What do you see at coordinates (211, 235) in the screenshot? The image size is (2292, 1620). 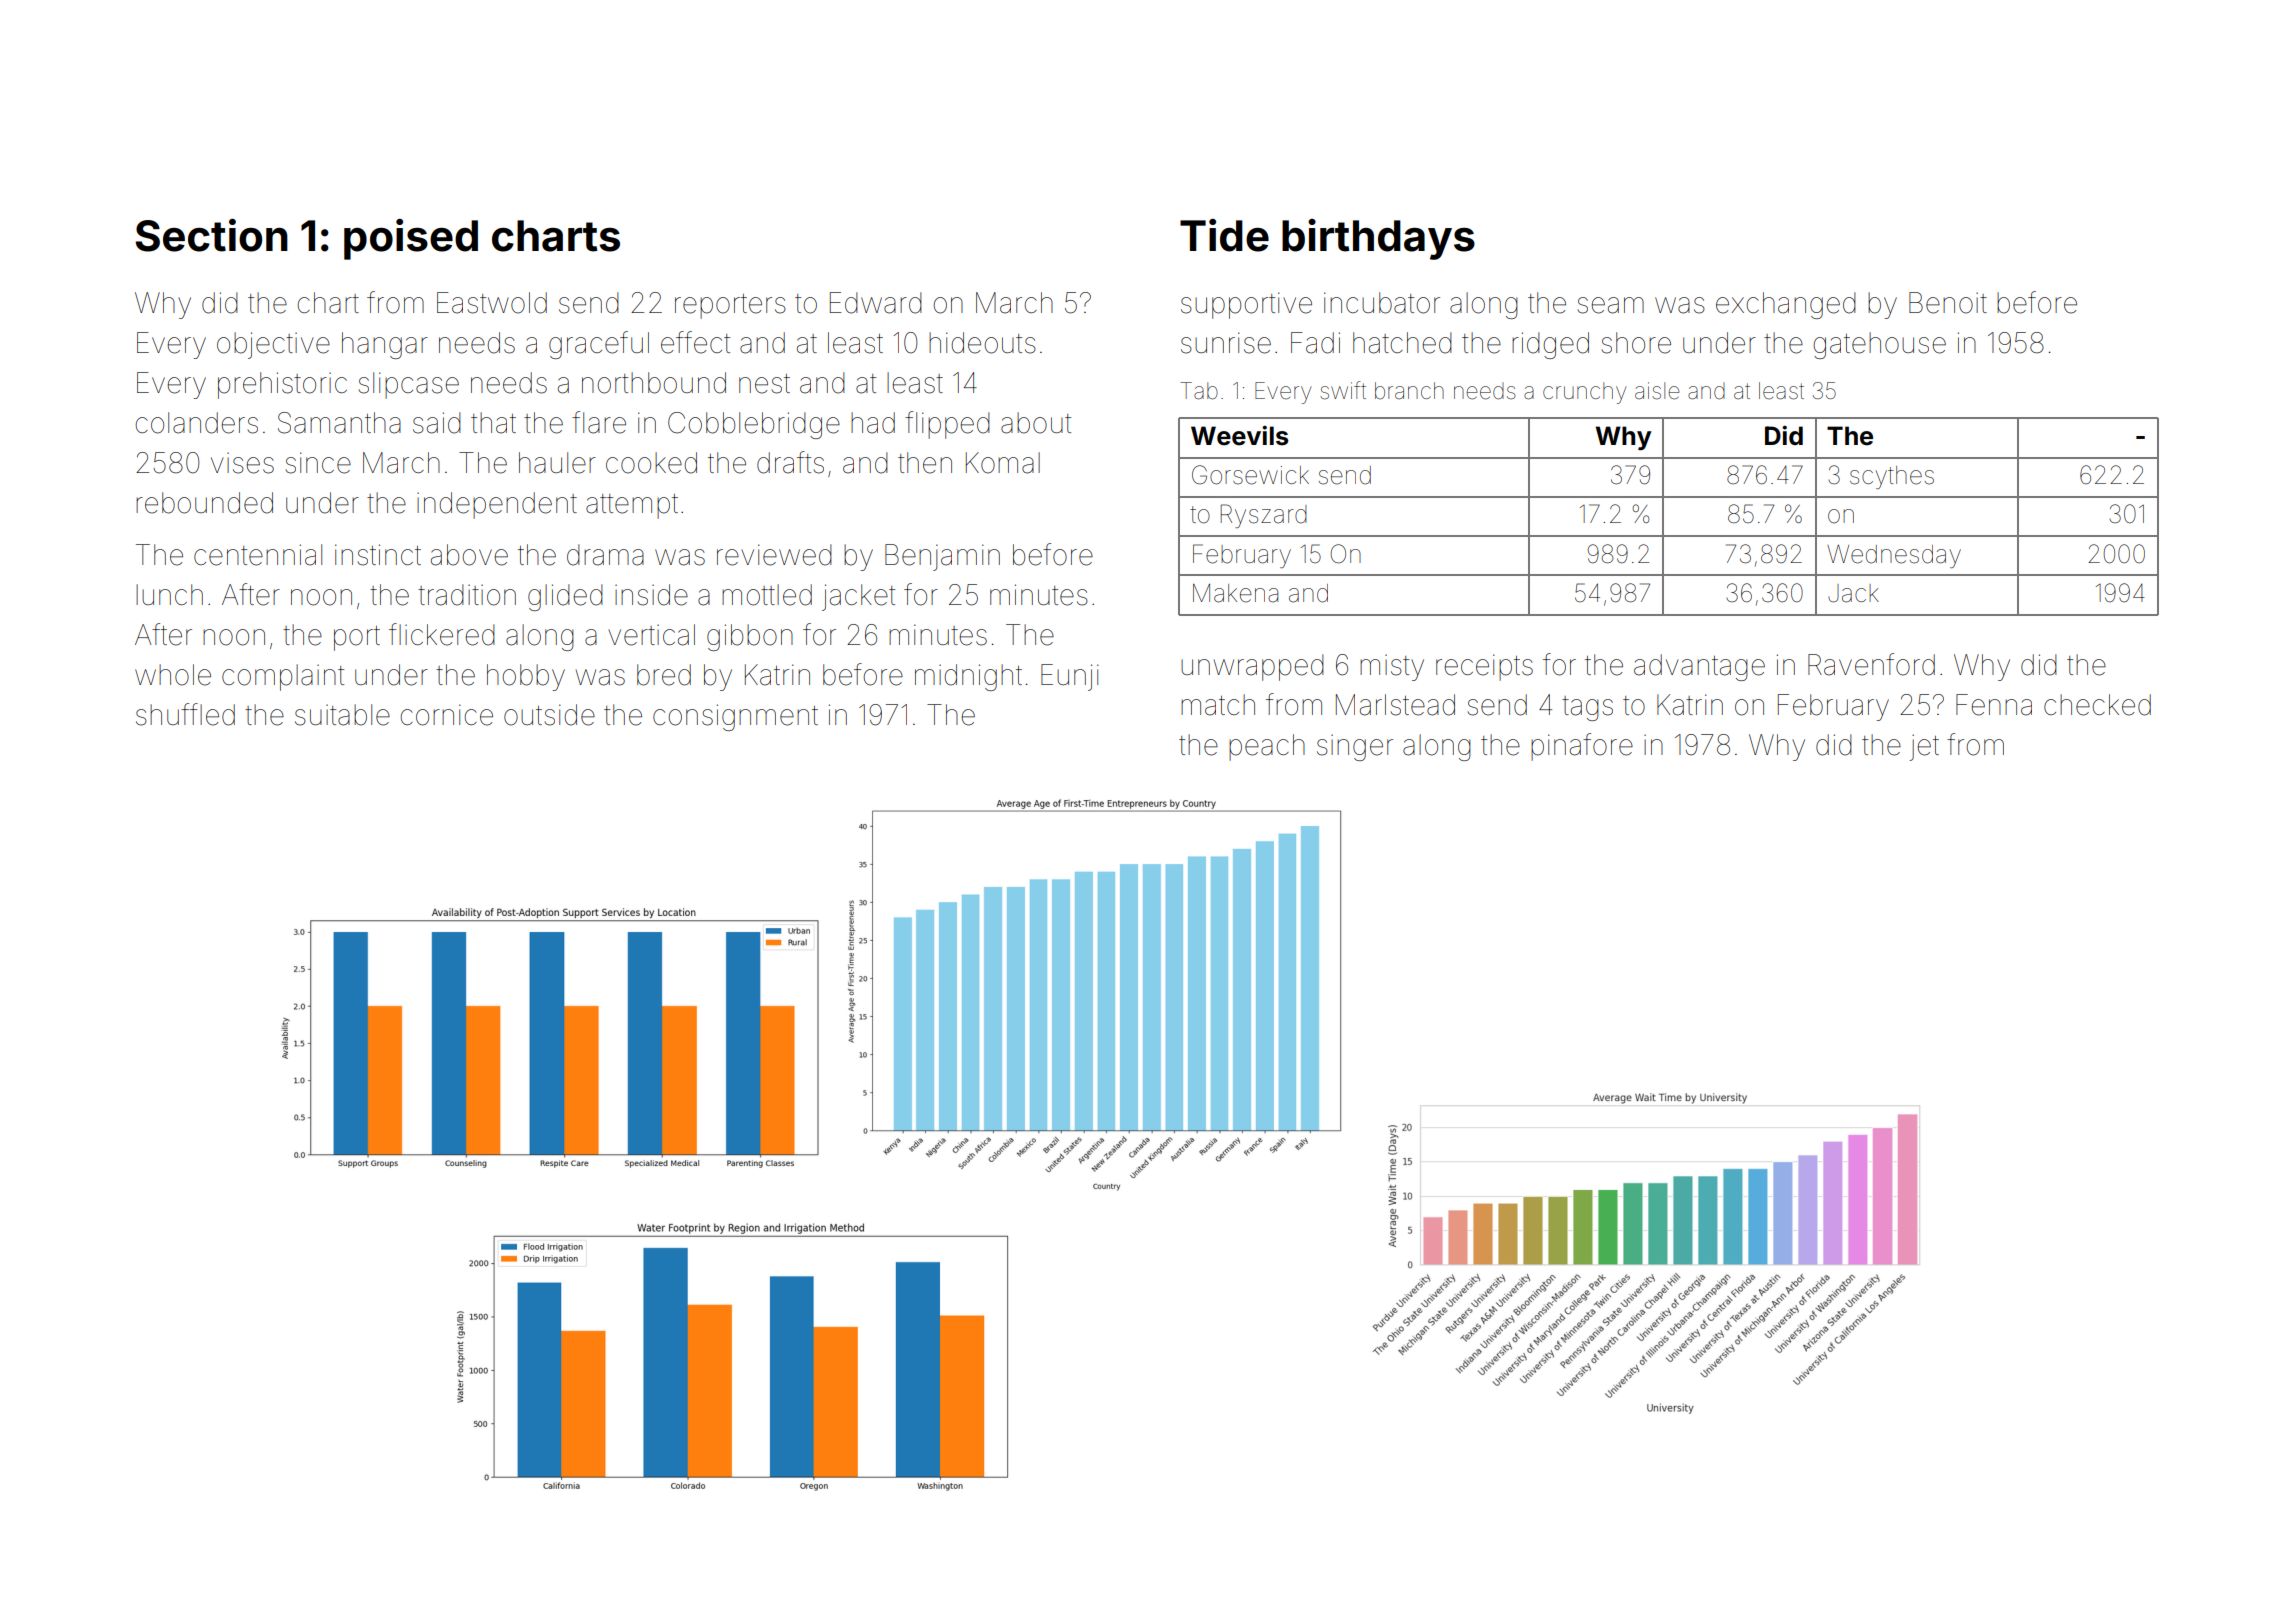 I see `Section` at bounding box center [211, 235].
